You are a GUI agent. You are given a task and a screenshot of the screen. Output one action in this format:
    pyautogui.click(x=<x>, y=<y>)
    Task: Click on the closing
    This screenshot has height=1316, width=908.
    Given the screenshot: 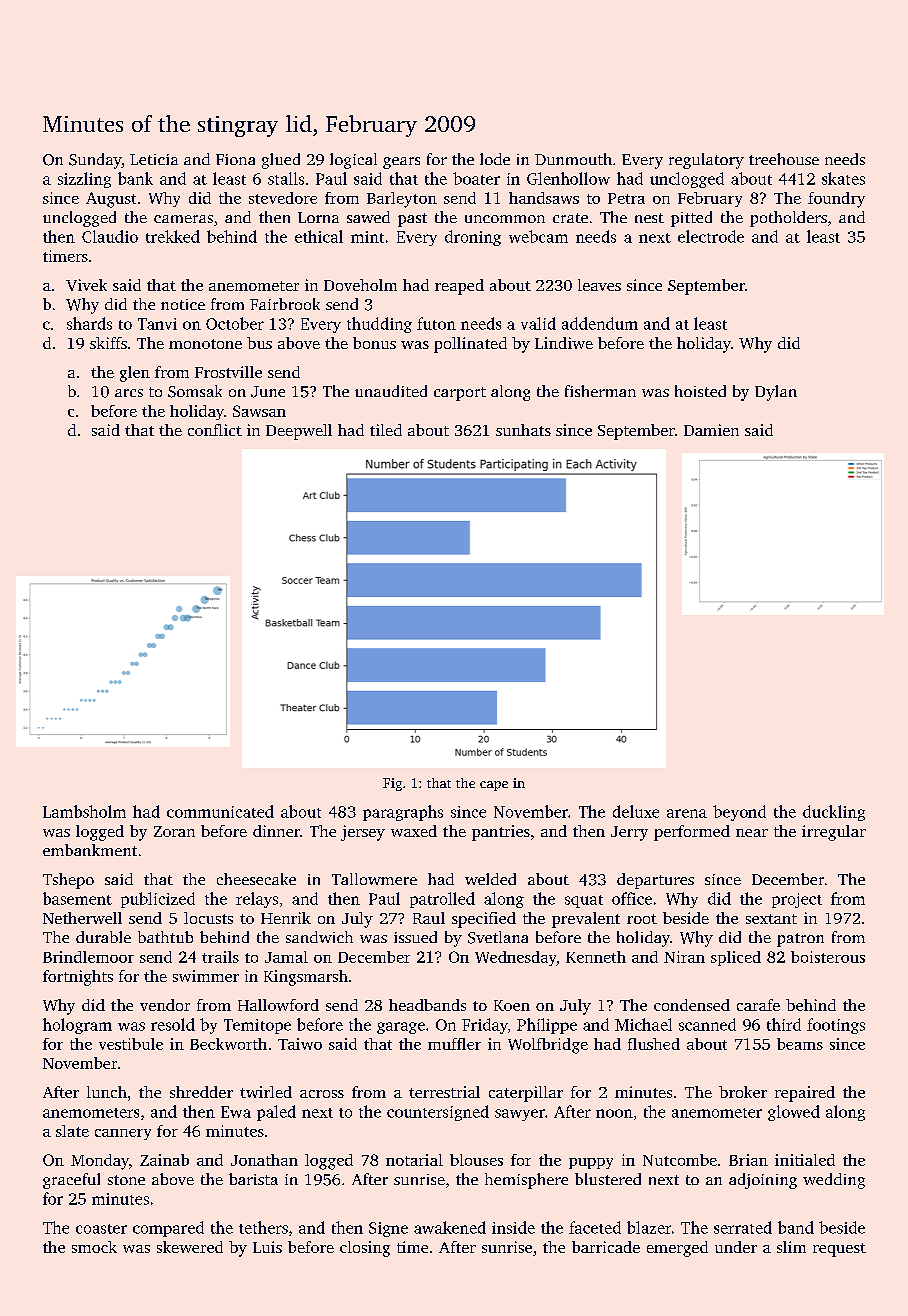 What is the action you would take?
    pyautogui.click(x=365, y=1249)
